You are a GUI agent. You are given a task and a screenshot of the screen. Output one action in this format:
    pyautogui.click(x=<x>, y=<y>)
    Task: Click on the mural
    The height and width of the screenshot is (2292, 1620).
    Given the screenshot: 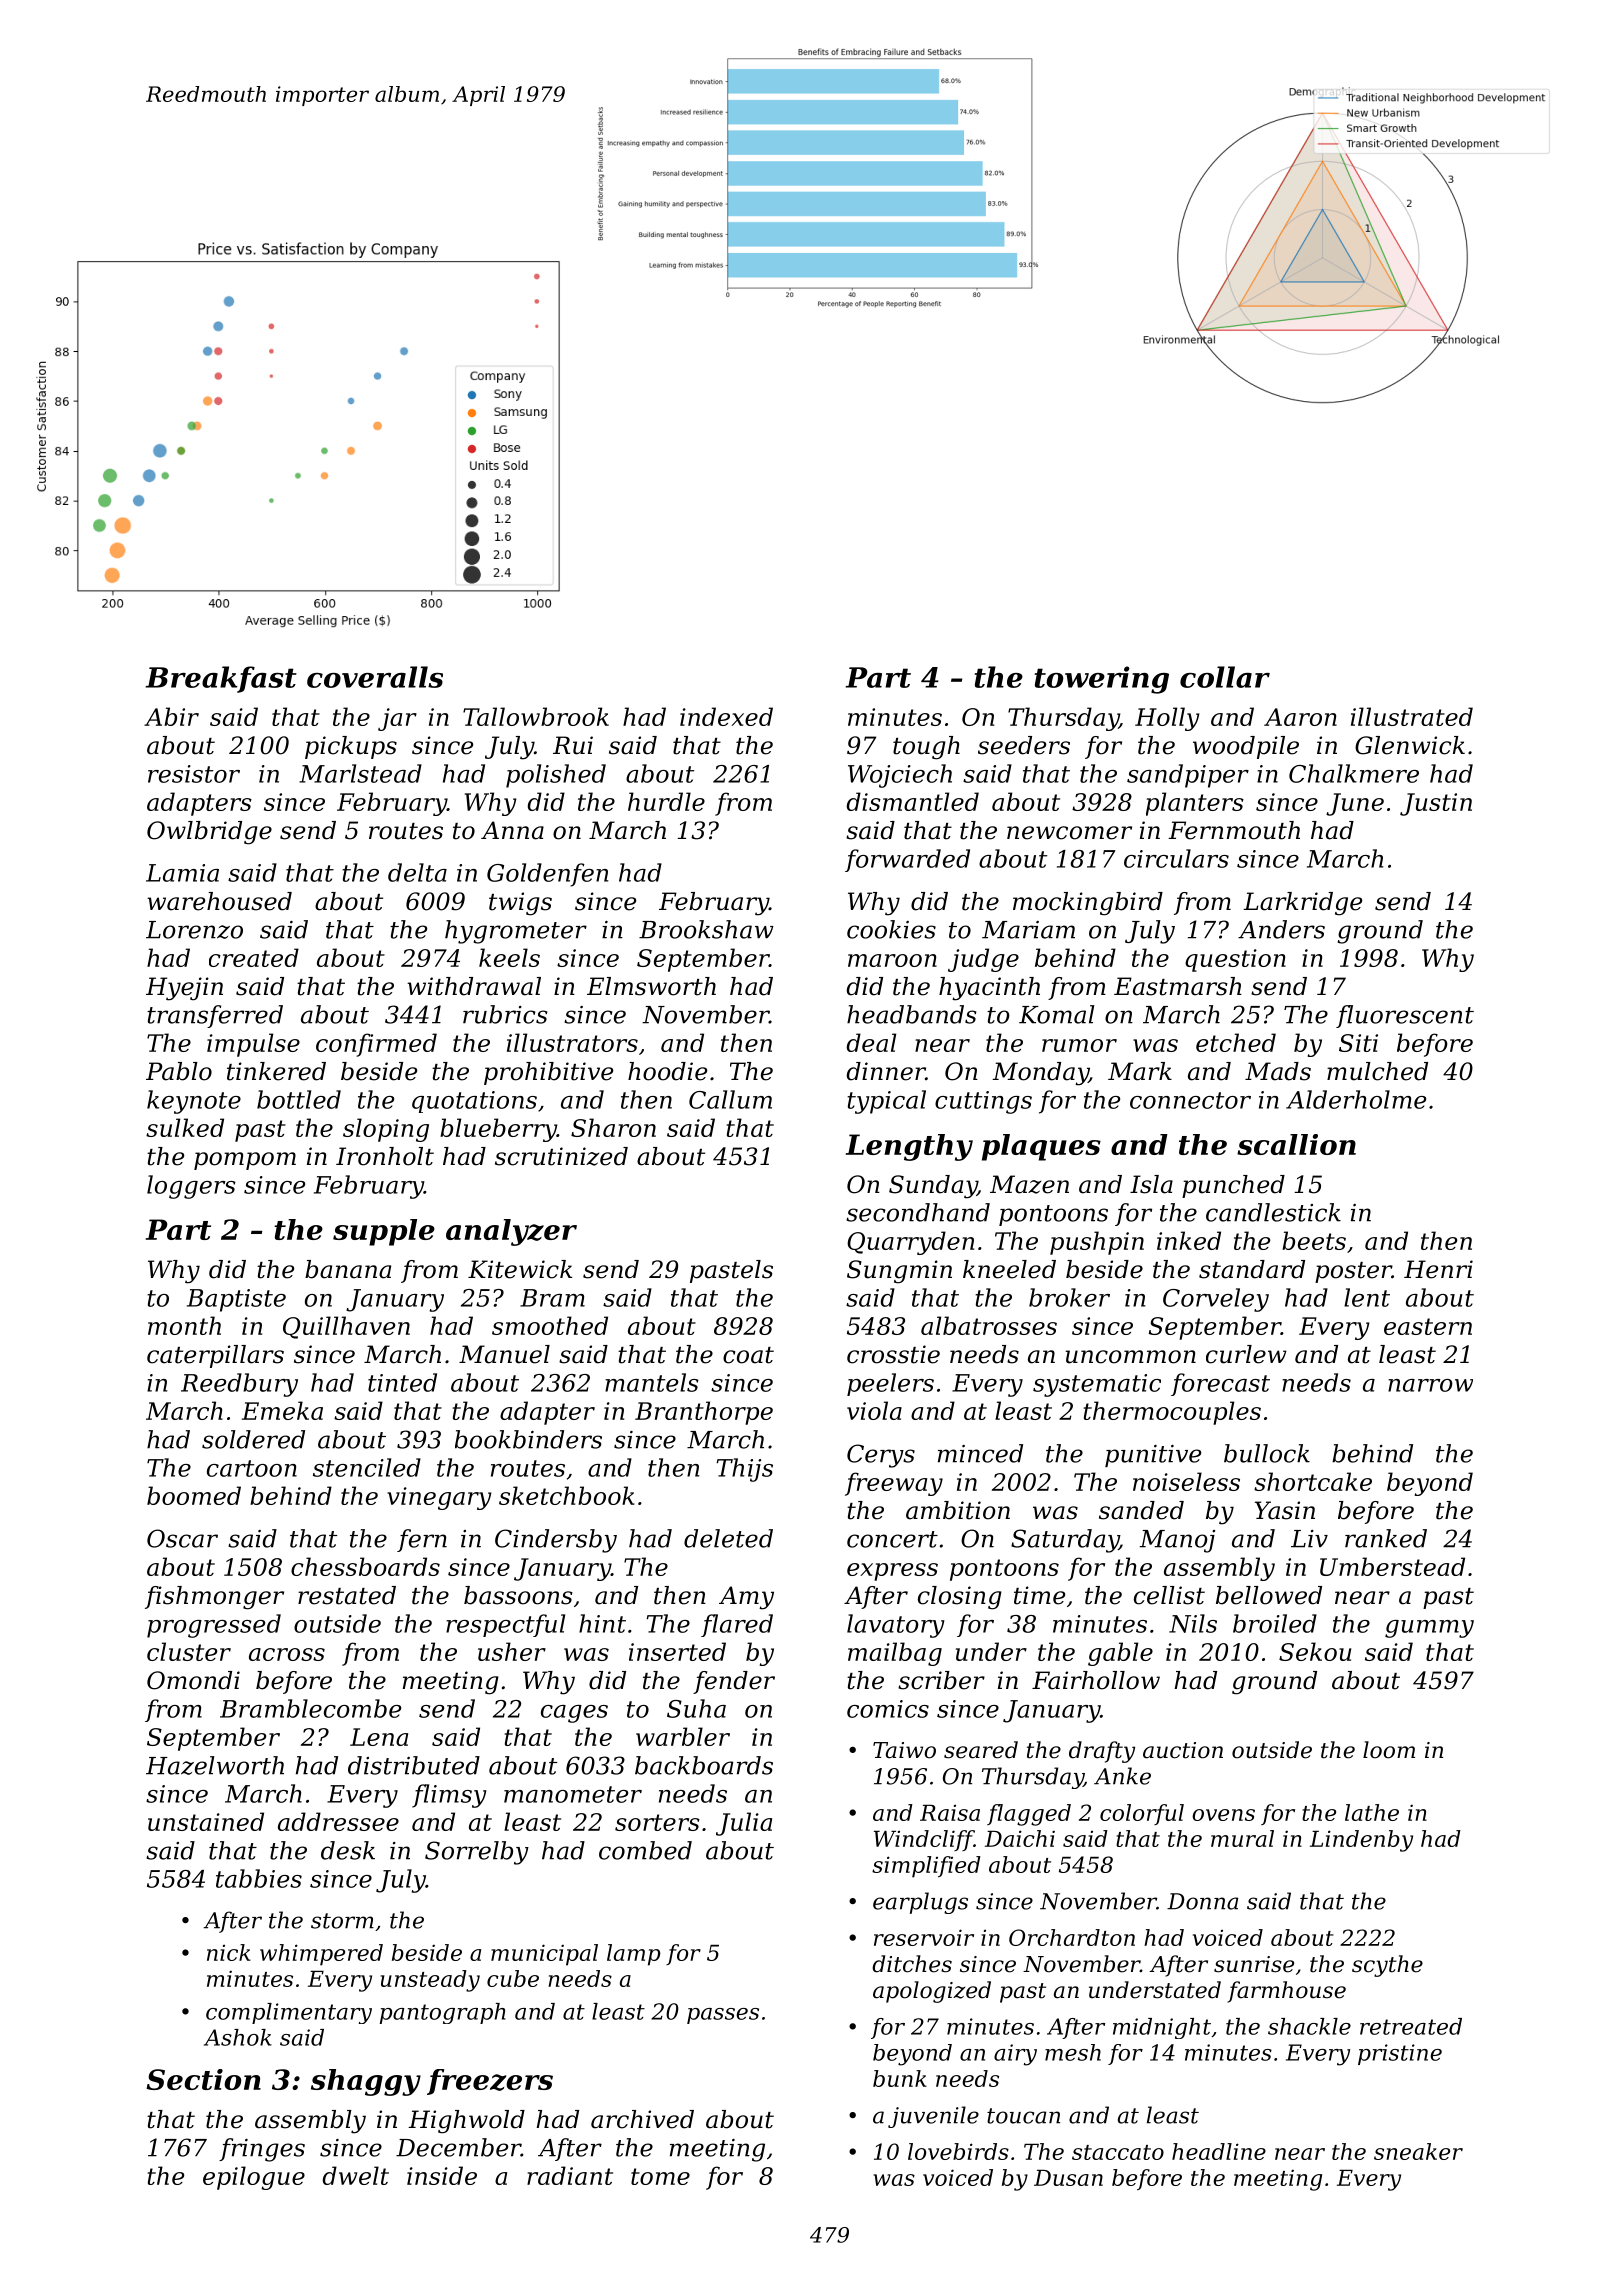 What is the action you would take?
    pyautogui.click(x=1242, y=1838)
